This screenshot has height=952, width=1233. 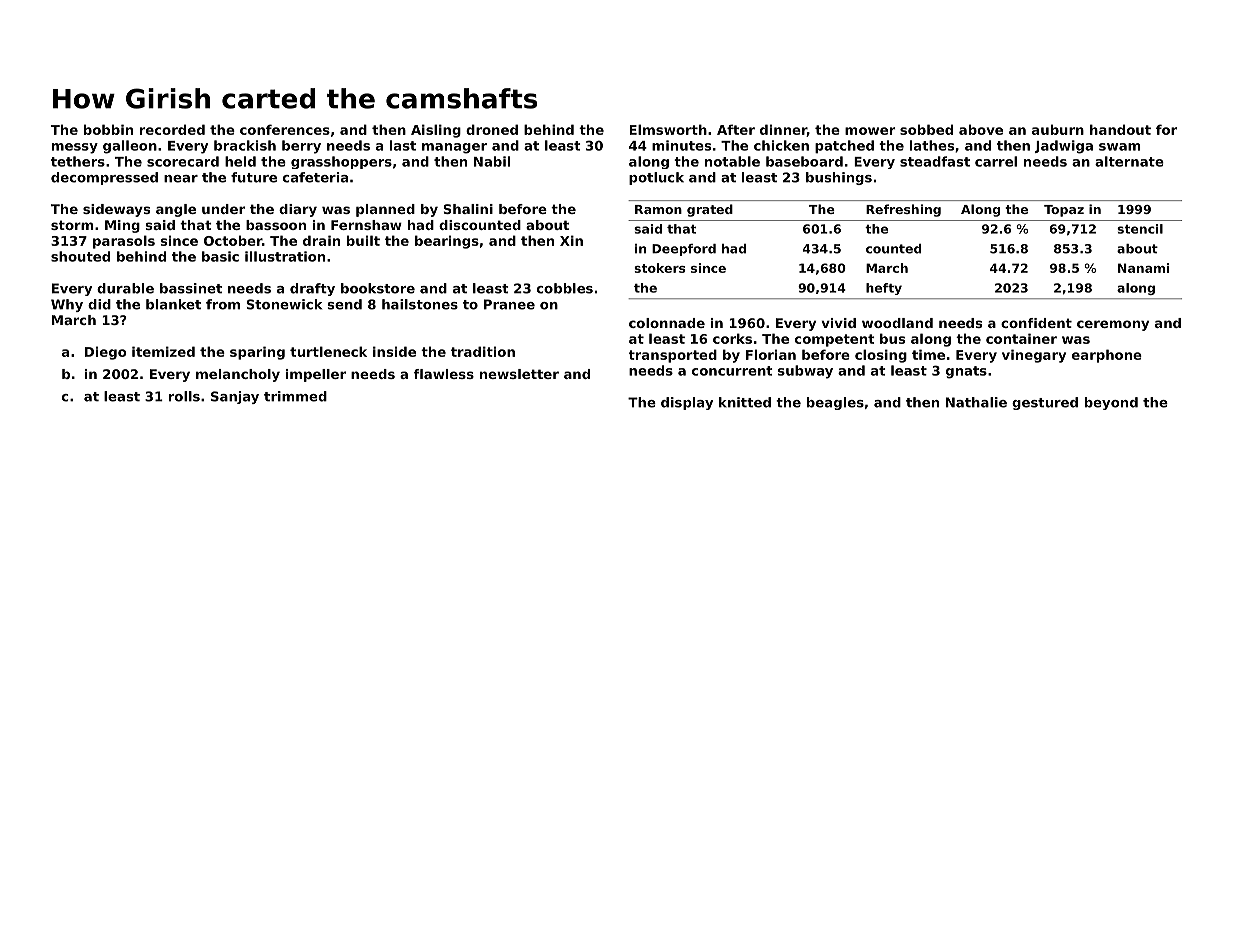 I want to click on rolls, so click(x=184, y=396).
